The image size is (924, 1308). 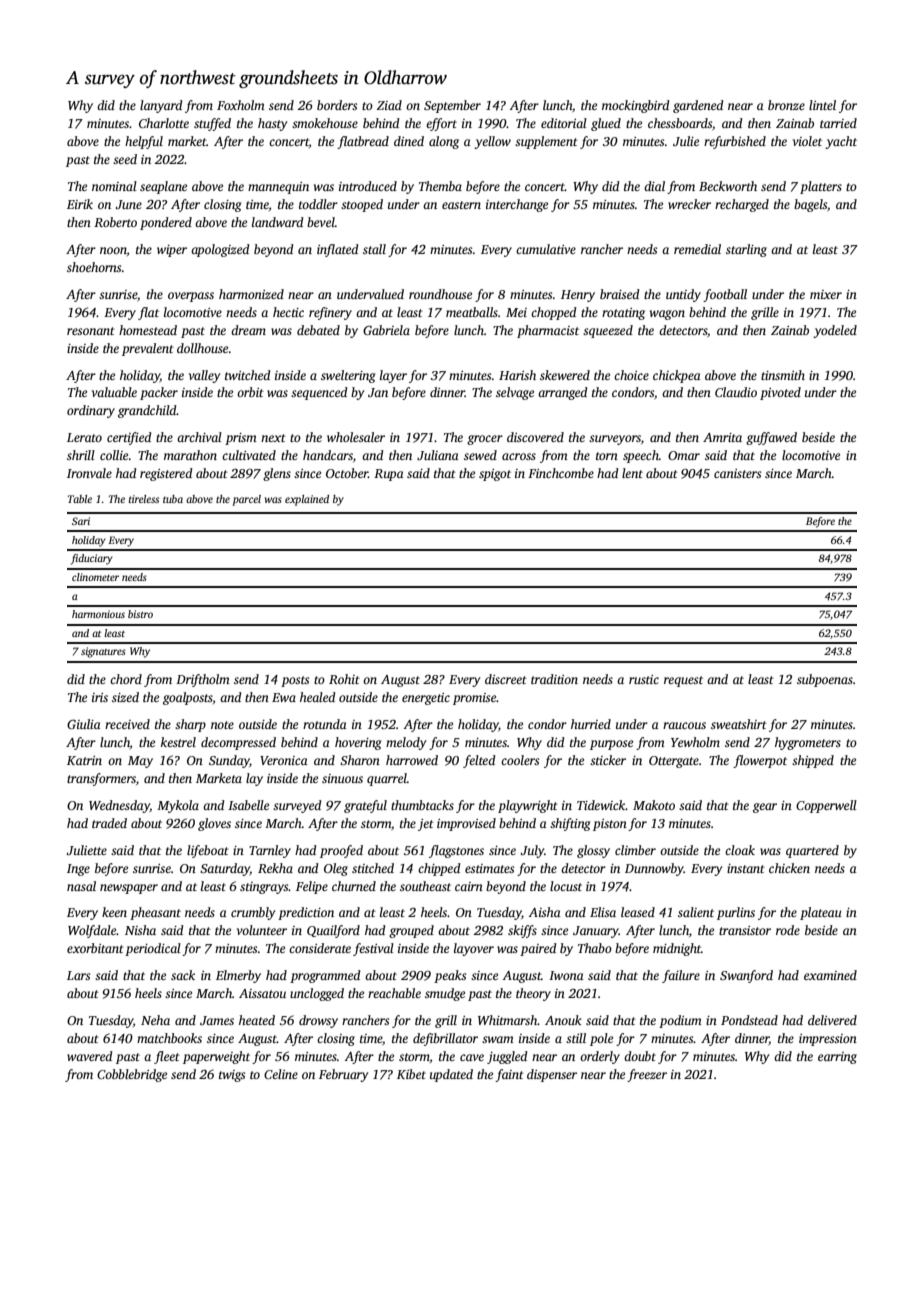 I want to click on cumulative, so click(x=546, y=249).
